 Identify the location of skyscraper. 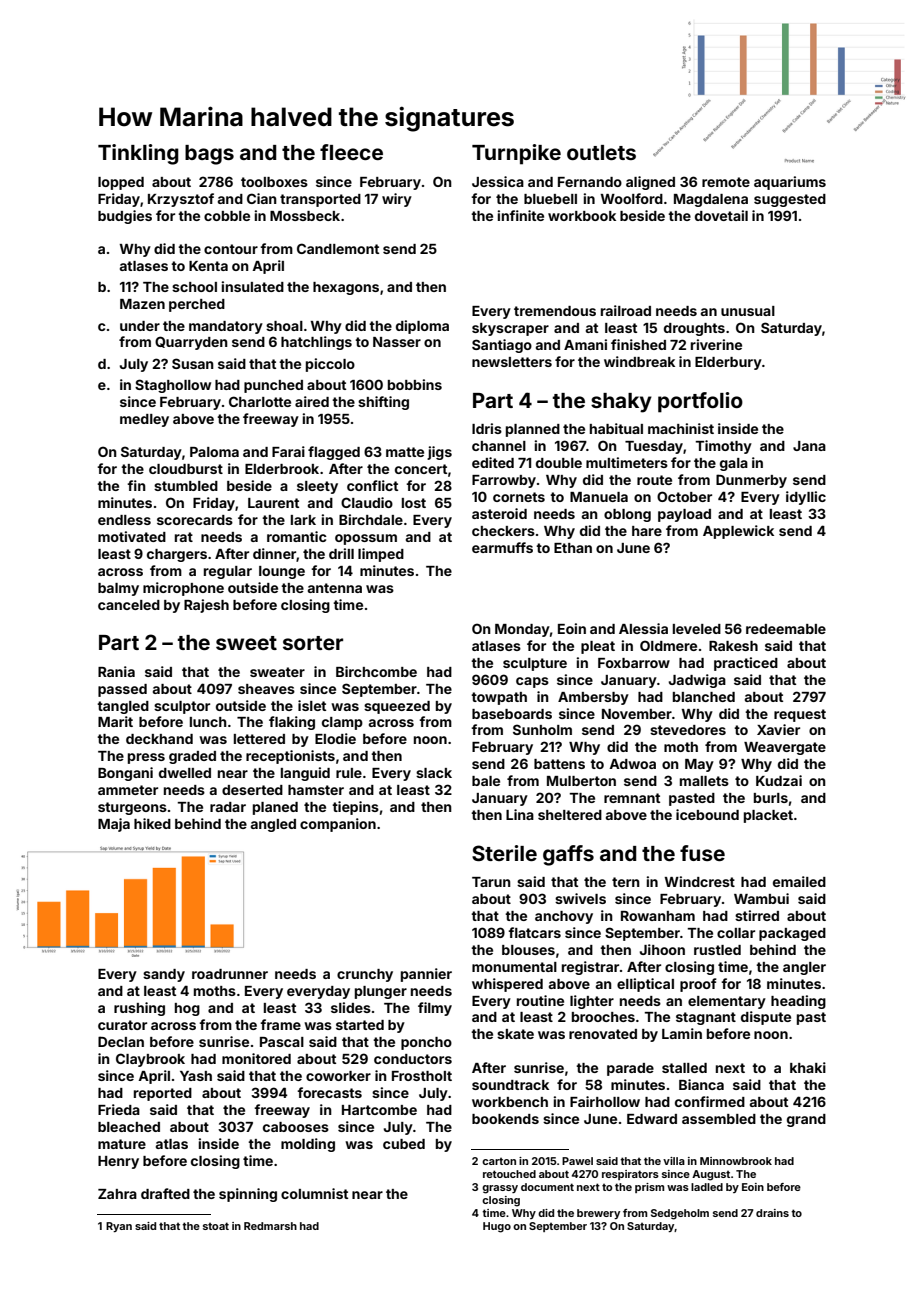
(510, 329).
